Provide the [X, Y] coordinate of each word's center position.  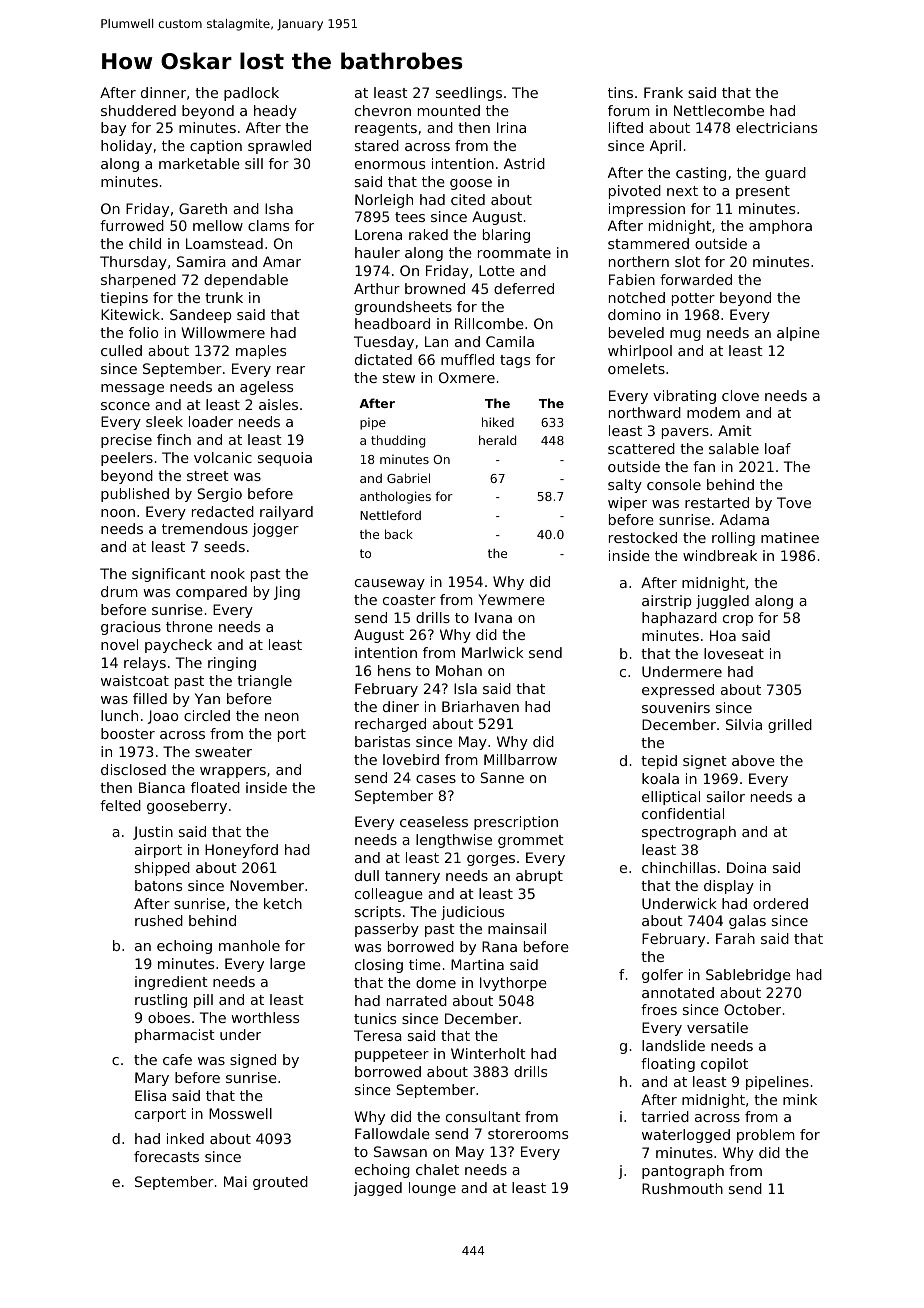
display [729, 887]
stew [399, 378]
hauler [377, 252]
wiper [627, 504]
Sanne [502, 777]
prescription [516, 823]
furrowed [132, 225]
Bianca [162, 787]
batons [158, 885]
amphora [780, 227]
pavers [685, 433]
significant [169, 575]
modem [713, 412]
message [132, 389]
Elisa [150, 1095]
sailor [726, 796]
